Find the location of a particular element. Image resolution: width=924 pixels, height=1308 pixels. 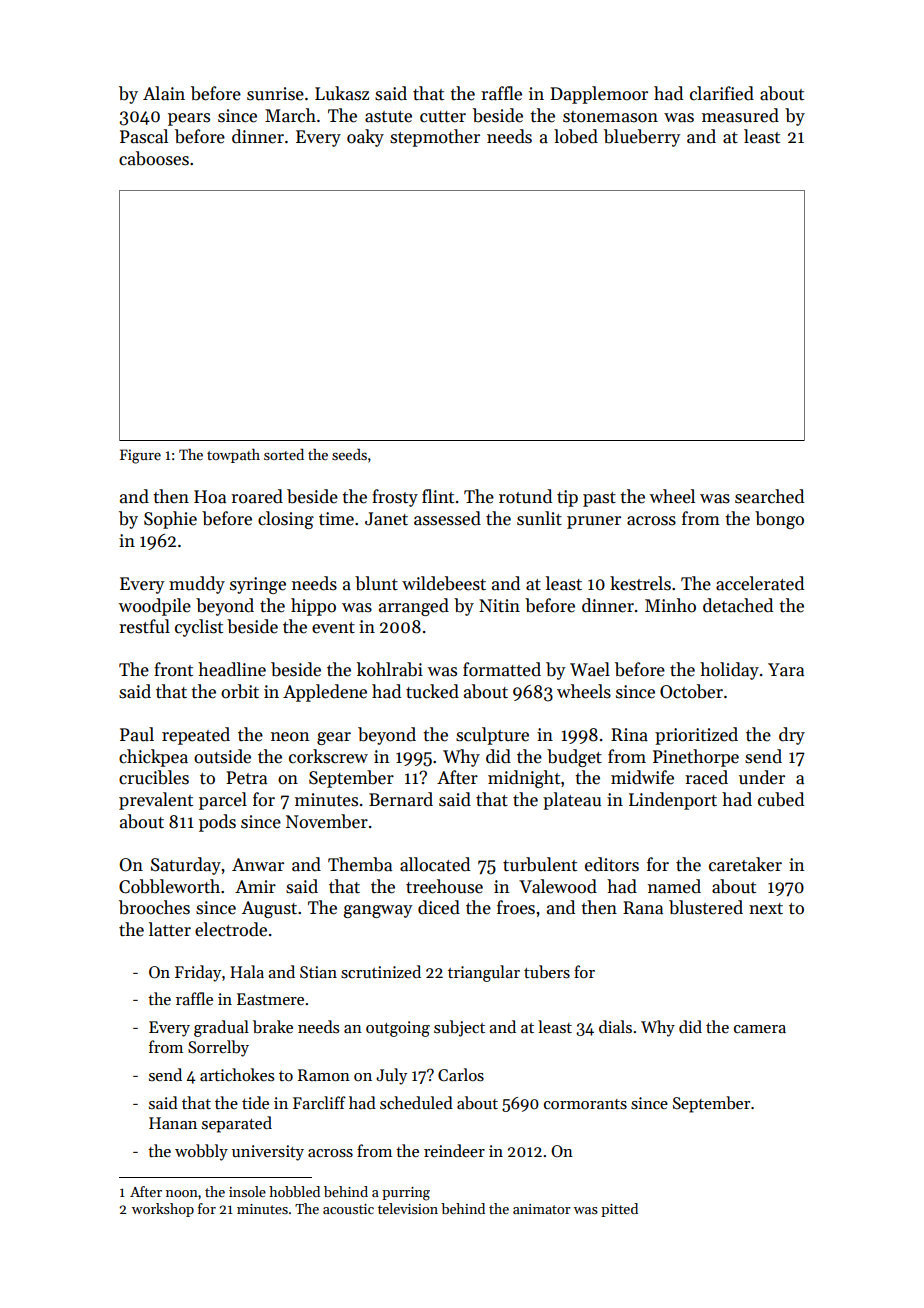

searched is located at coordinates (769, 496).
